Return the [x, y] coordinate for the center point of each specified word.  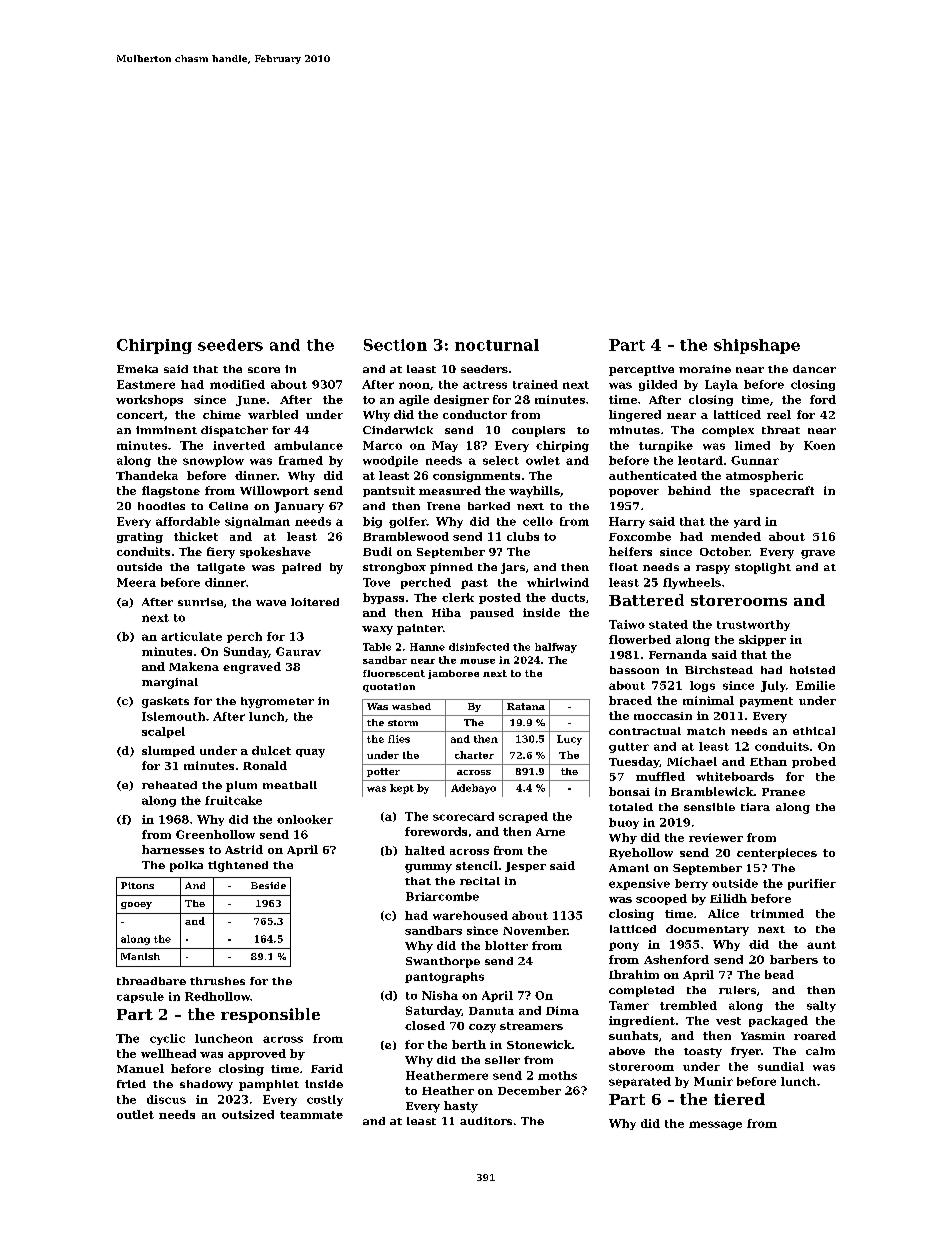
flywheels [692, 583]
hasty [461, 1107]
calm [820, 1051]
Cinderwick [398, 430]
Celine [228, 506]
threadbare [151, 981]
